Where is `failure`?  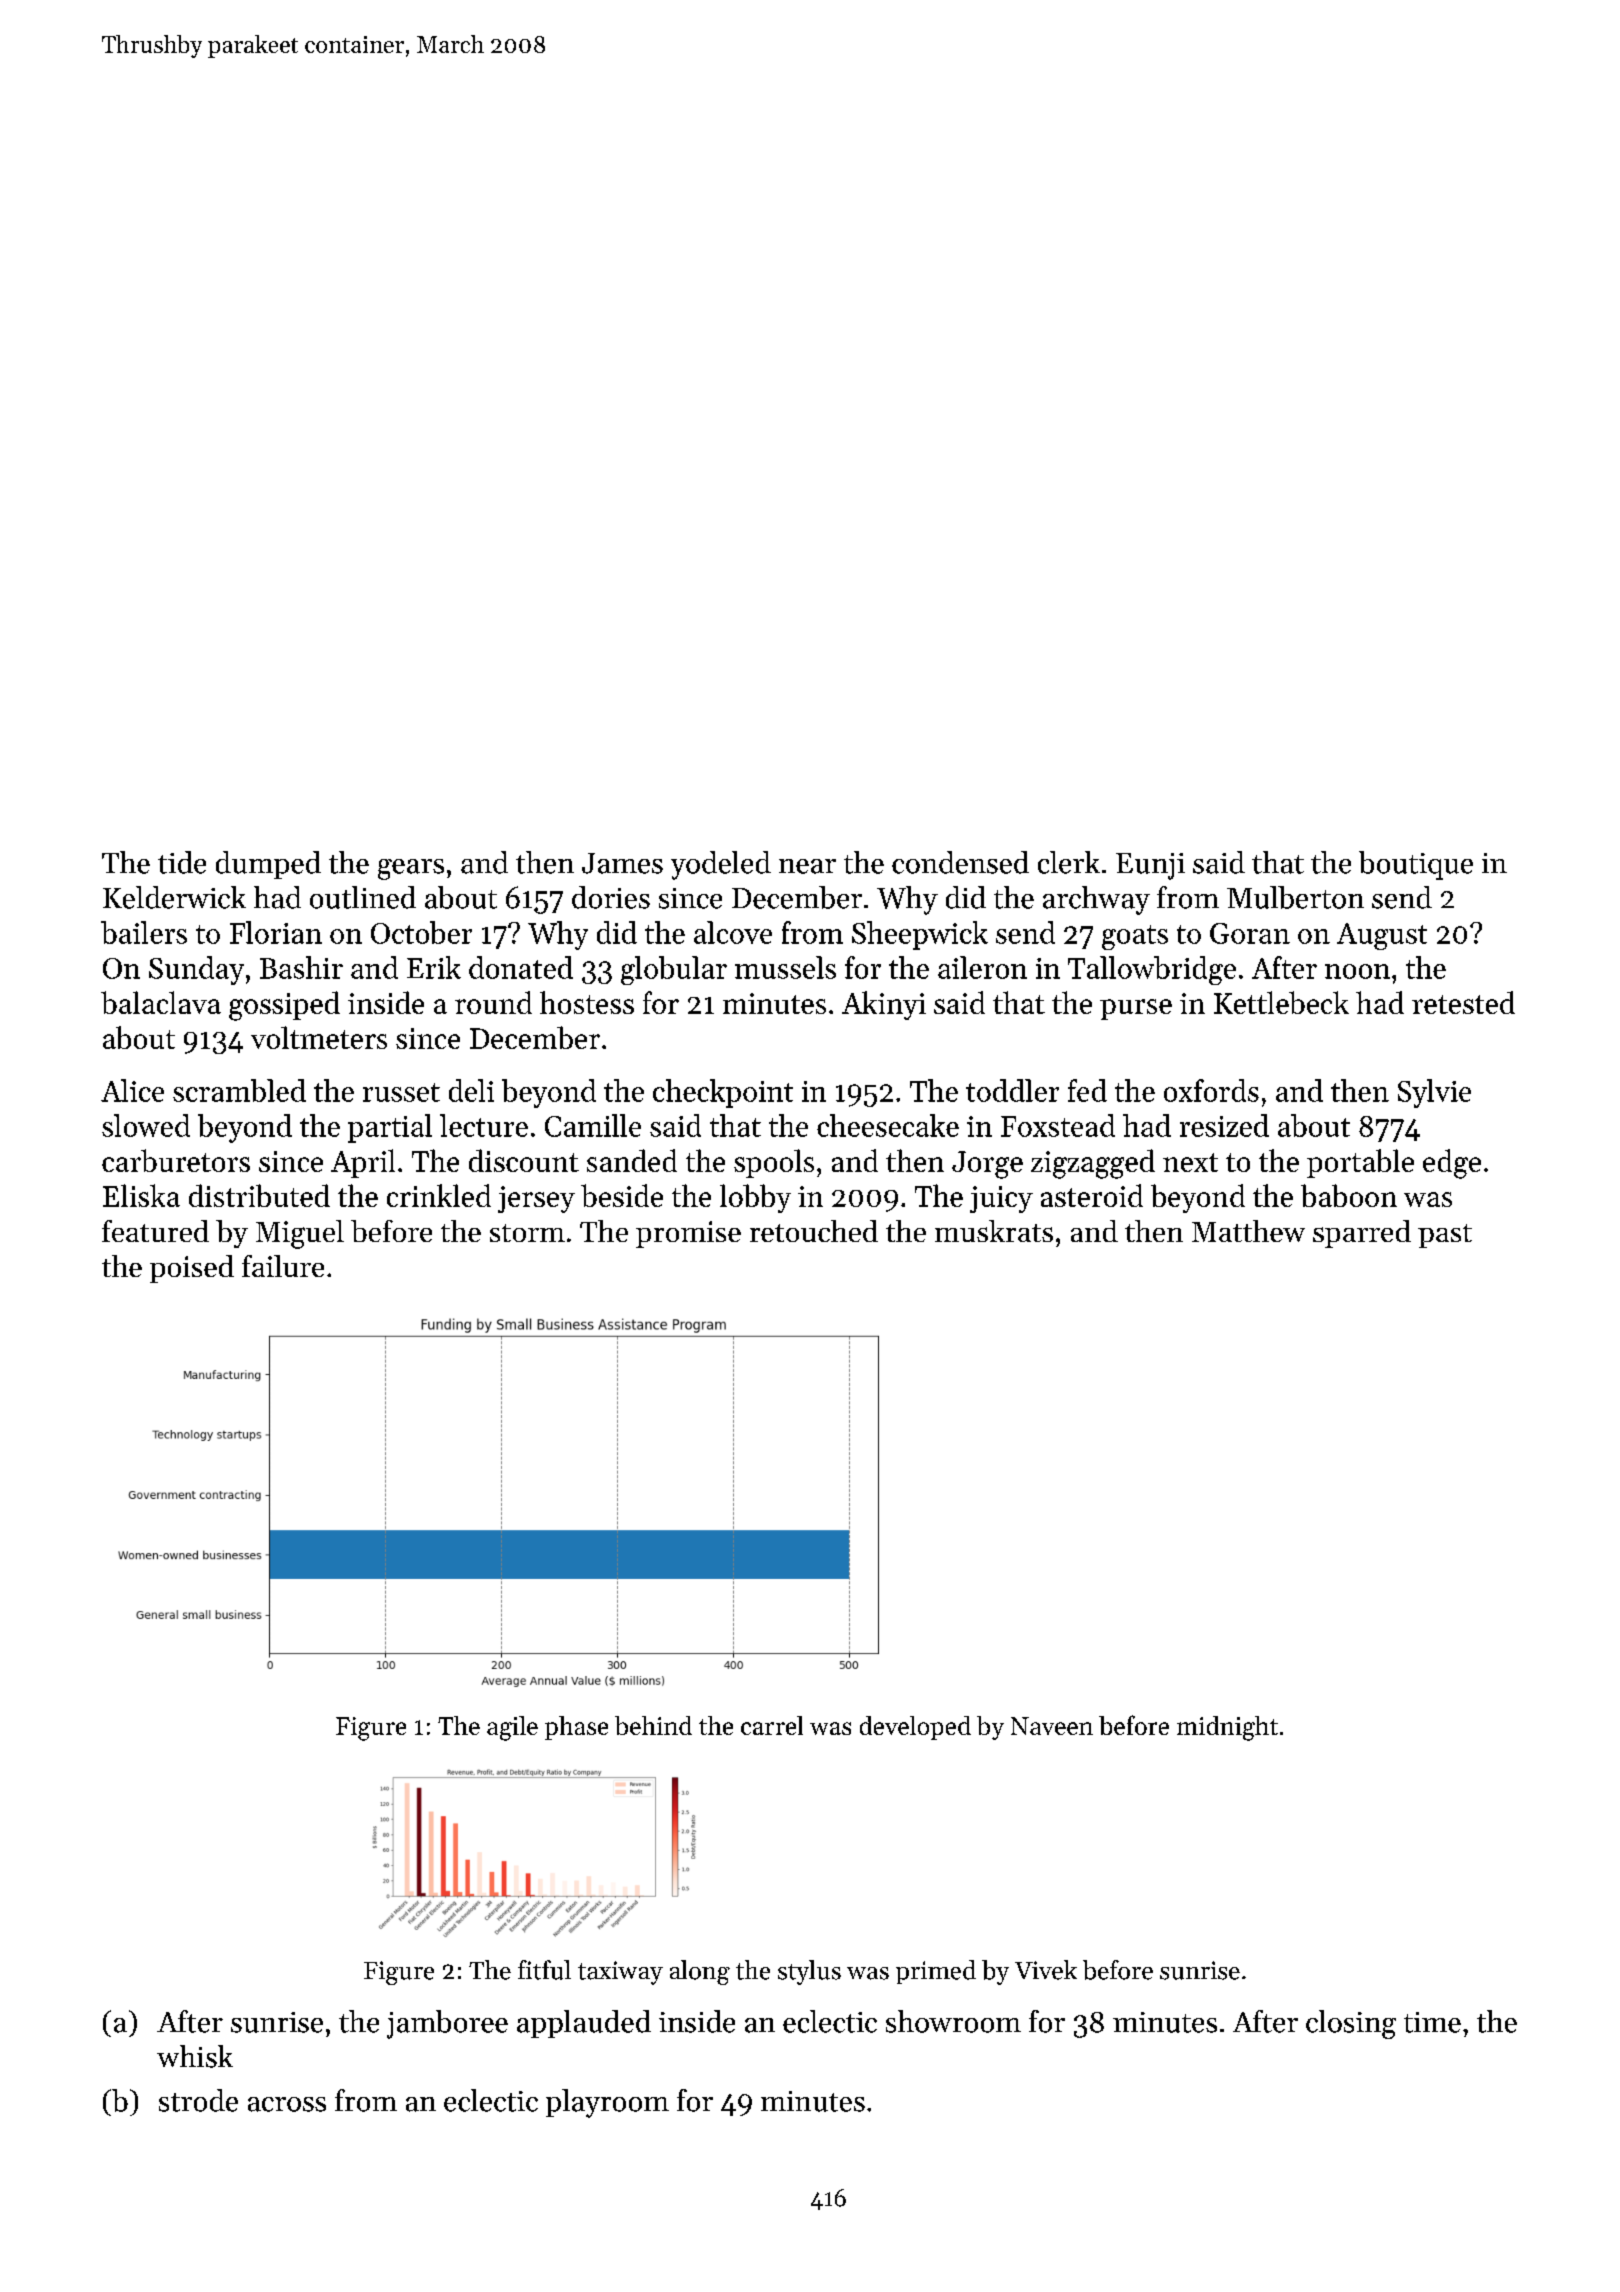 failure is located at coordinates (283, 1266).
